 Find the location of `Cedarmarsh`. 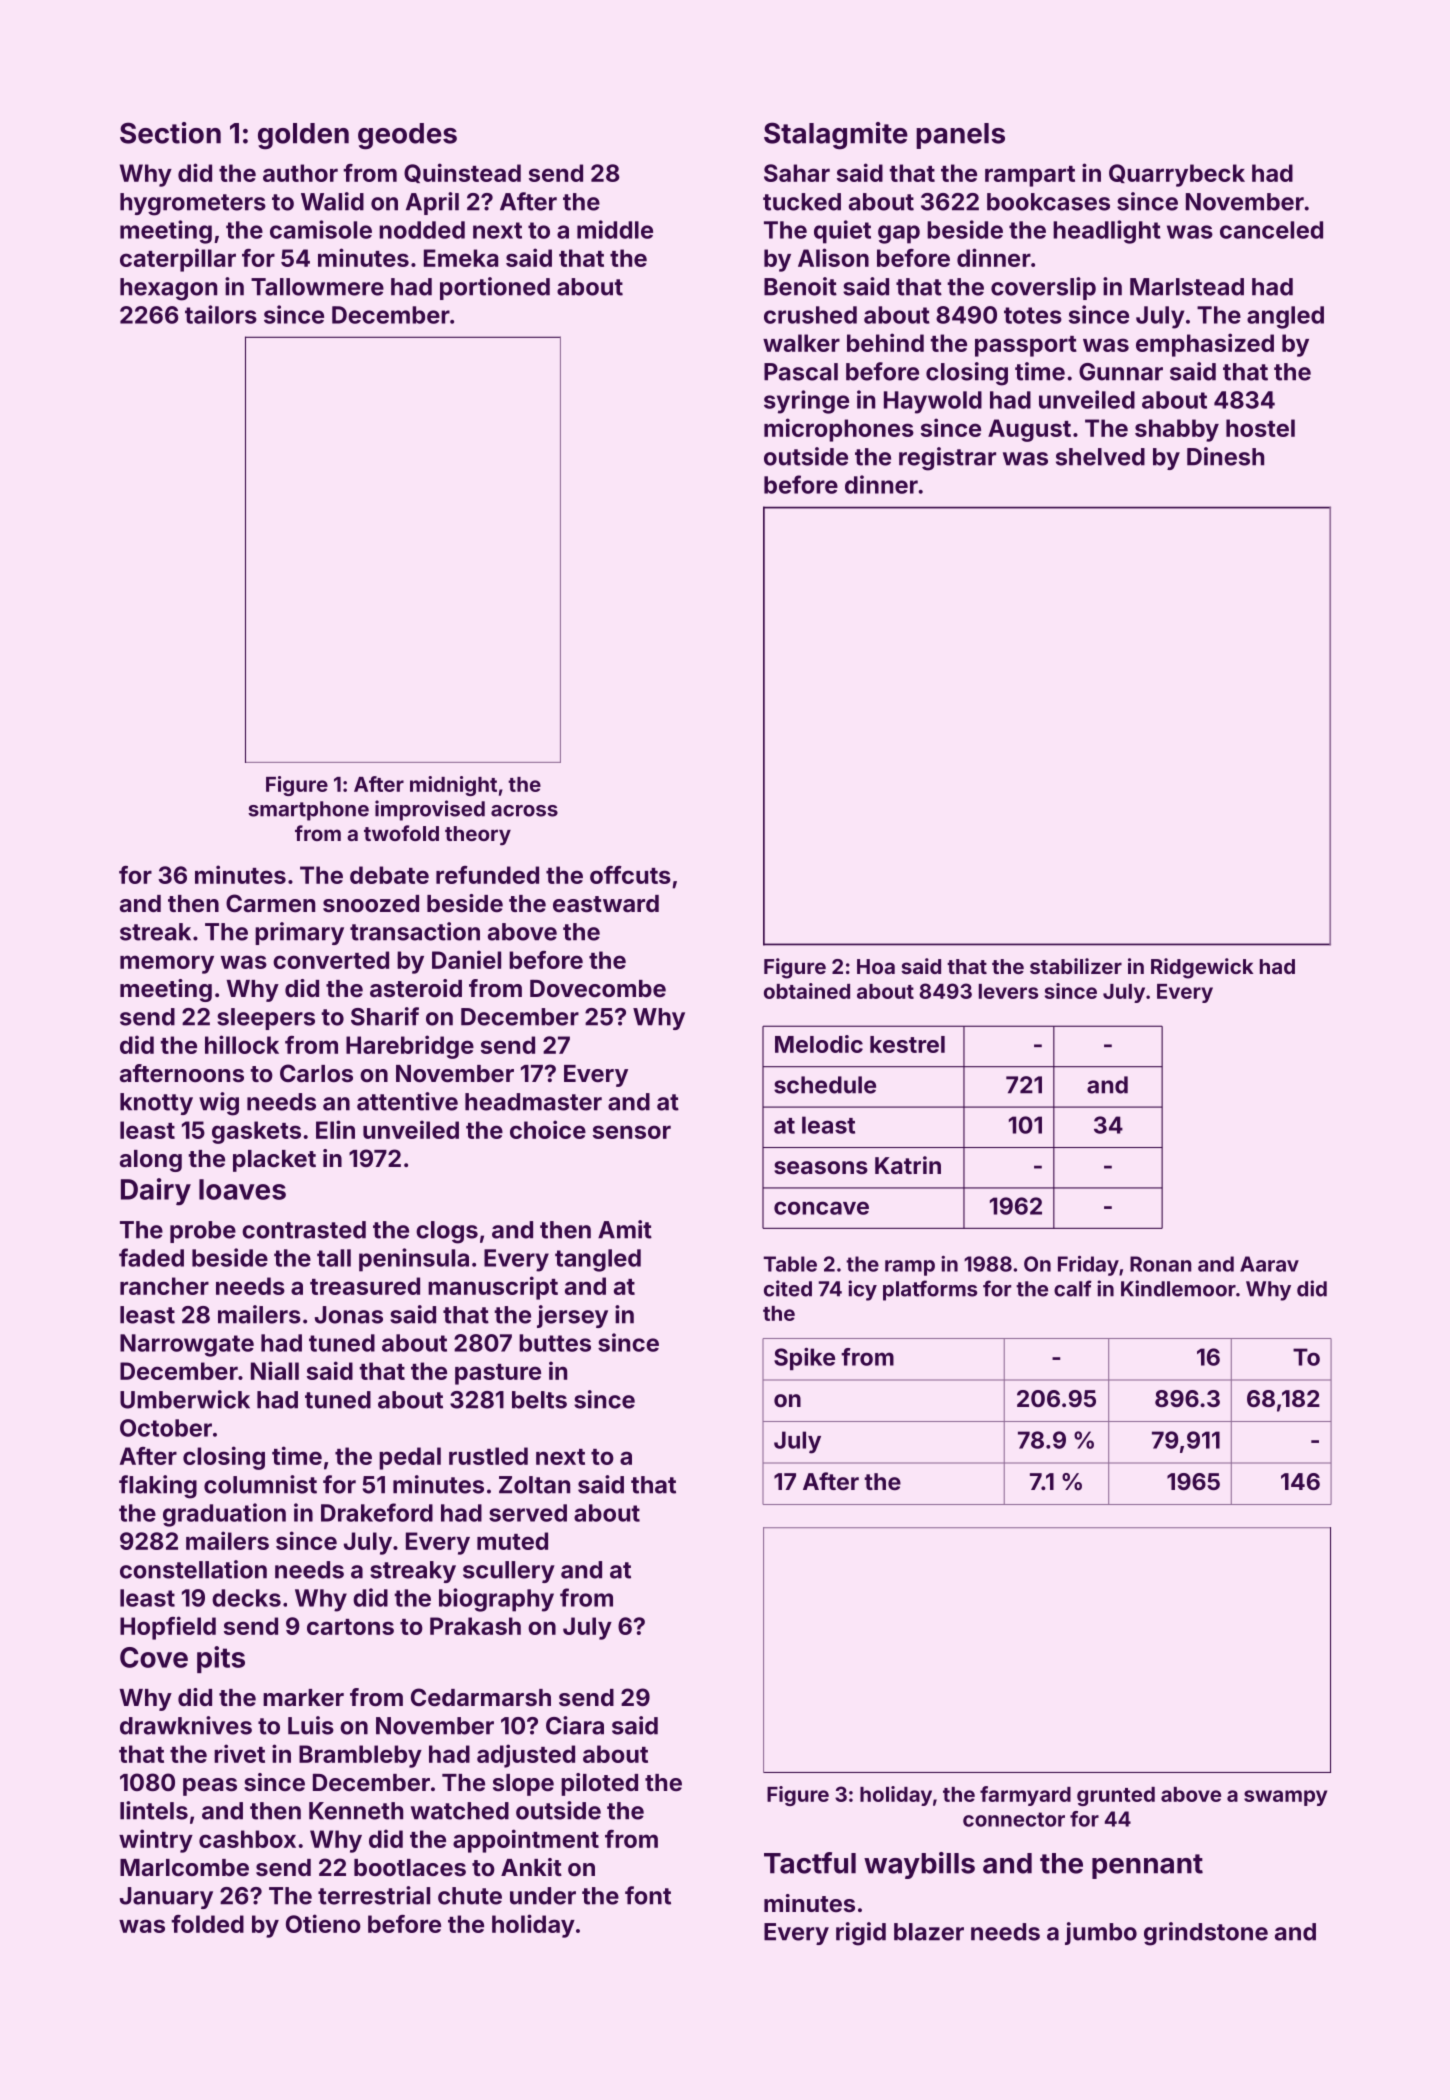

Cedarmarsh is located at coordinates (481, 1697).
